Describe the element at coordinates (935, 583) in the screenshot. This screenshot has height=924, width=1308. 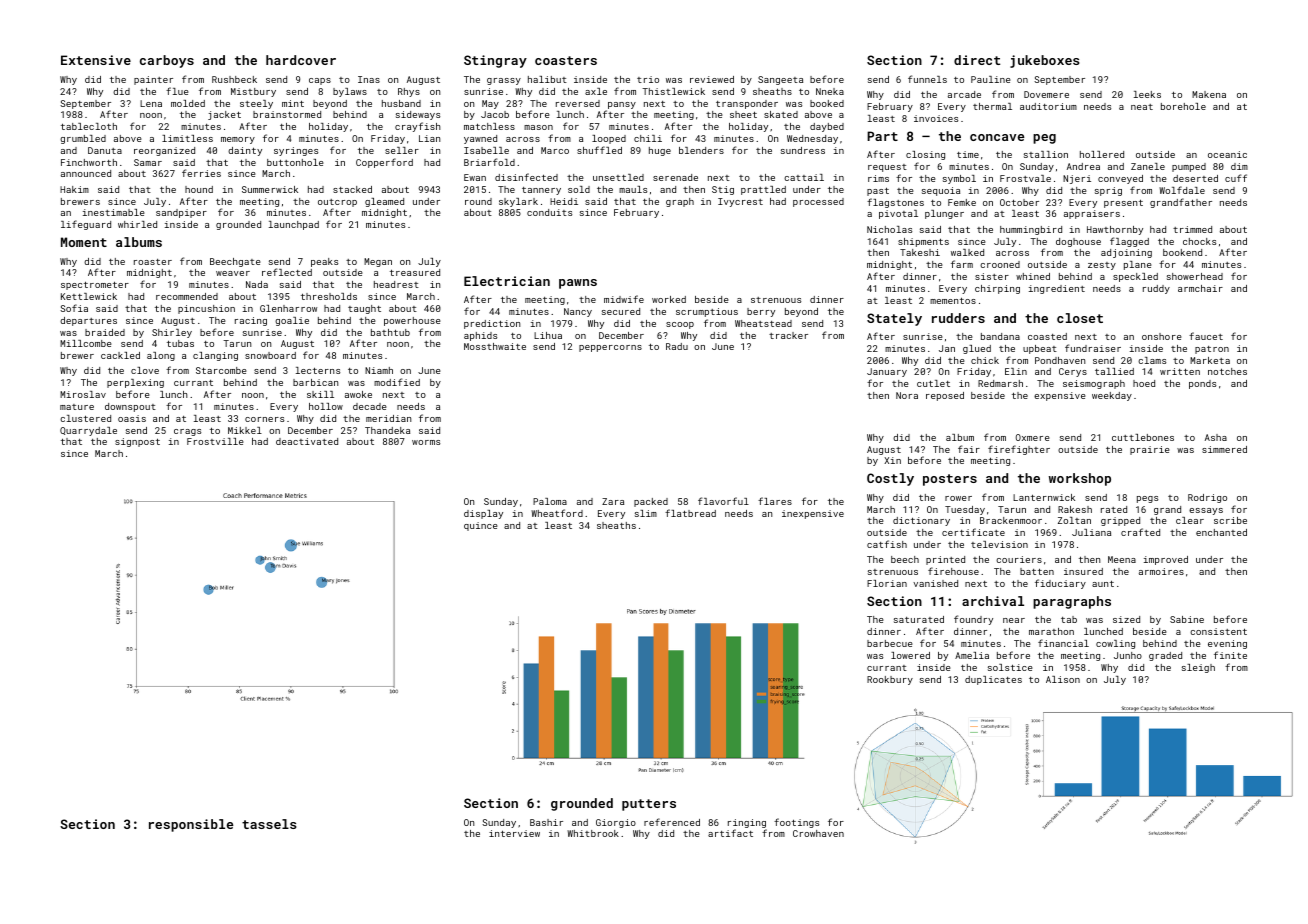
I see `vanished` at that location.
